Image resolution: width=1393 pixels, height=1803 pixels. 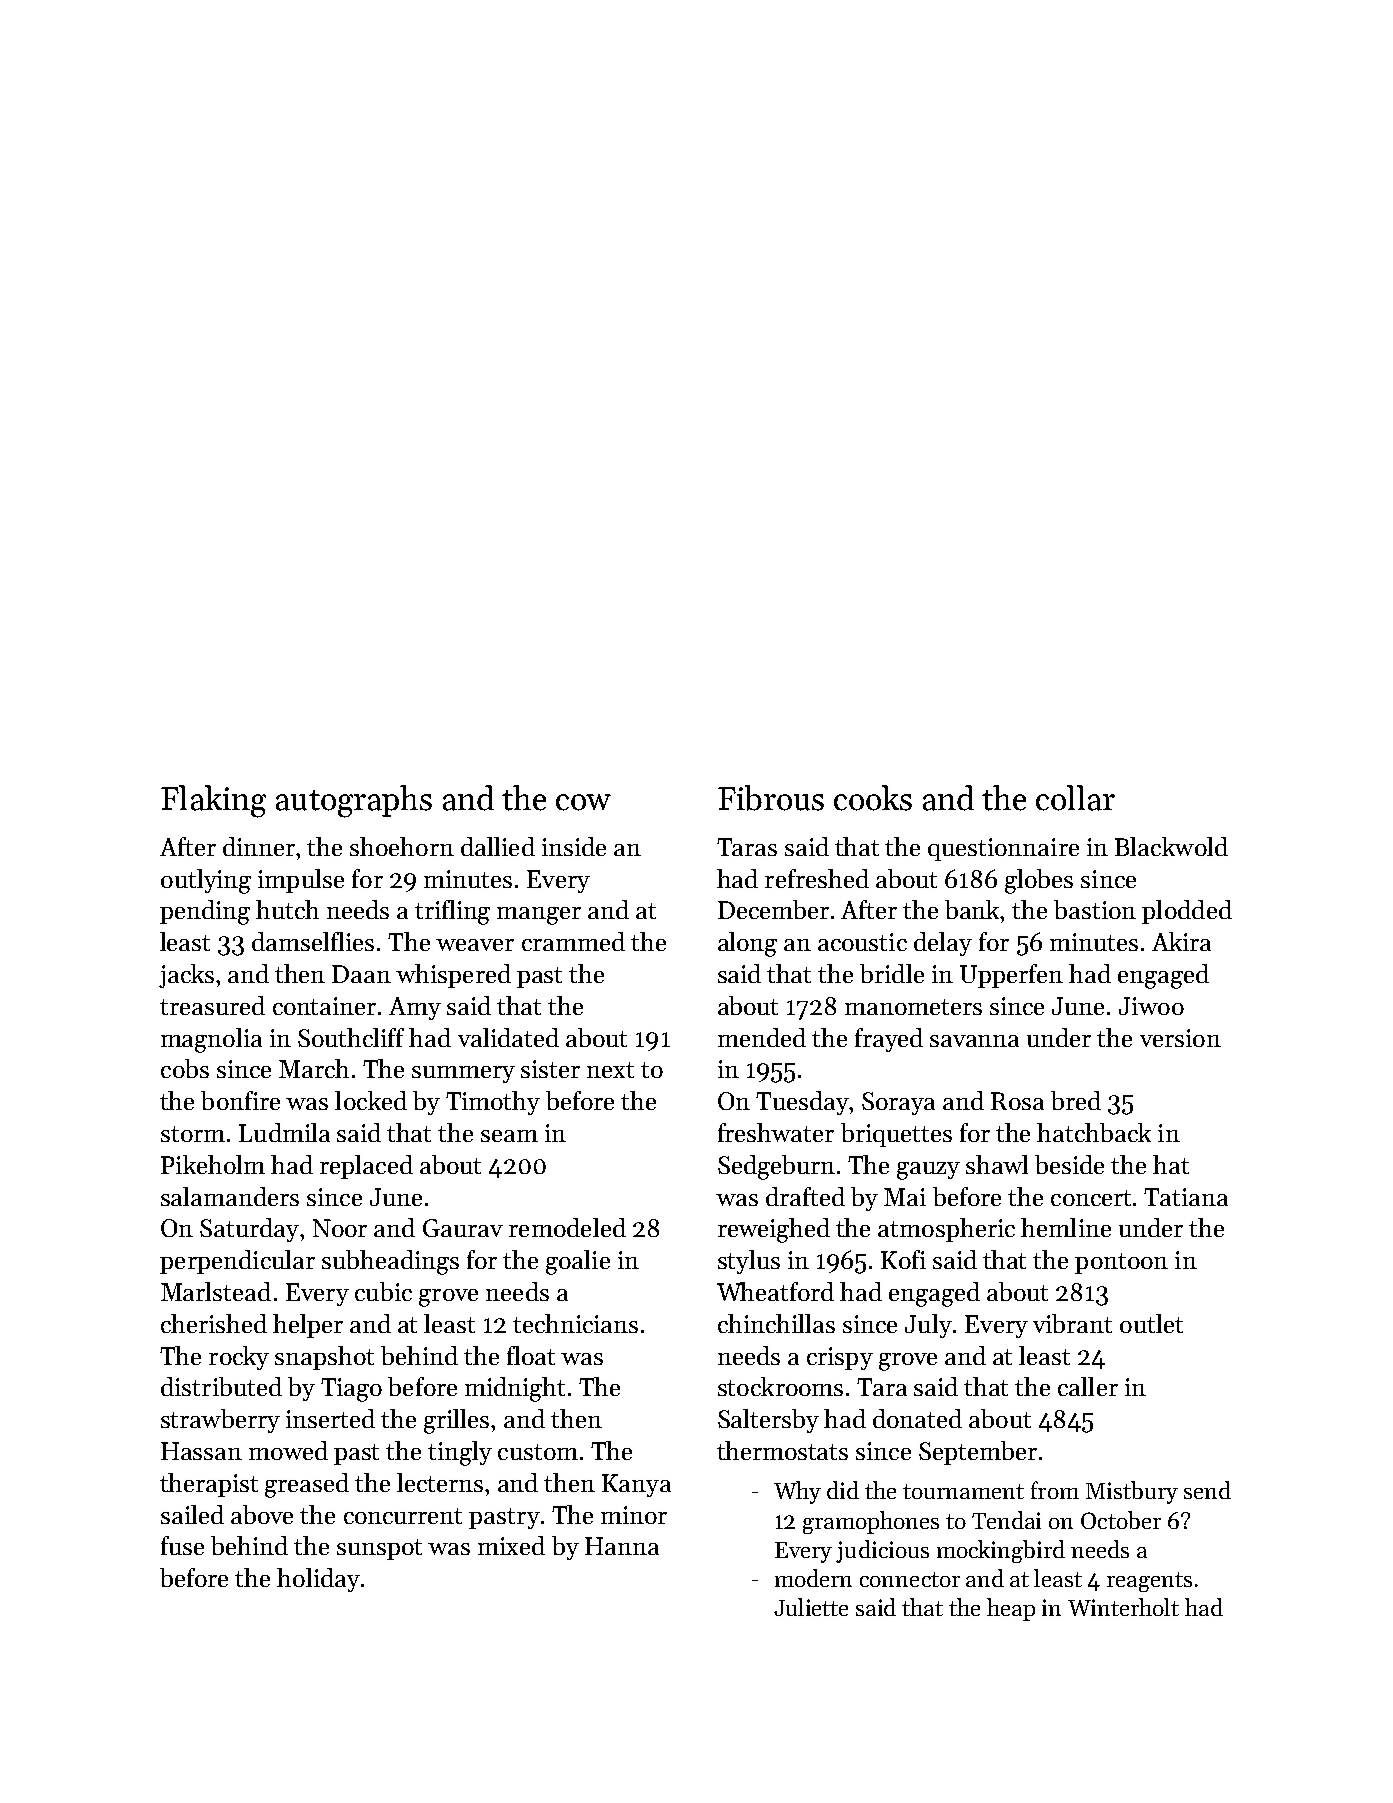 I want to click on shawl, so click(x=997, y=1164).
